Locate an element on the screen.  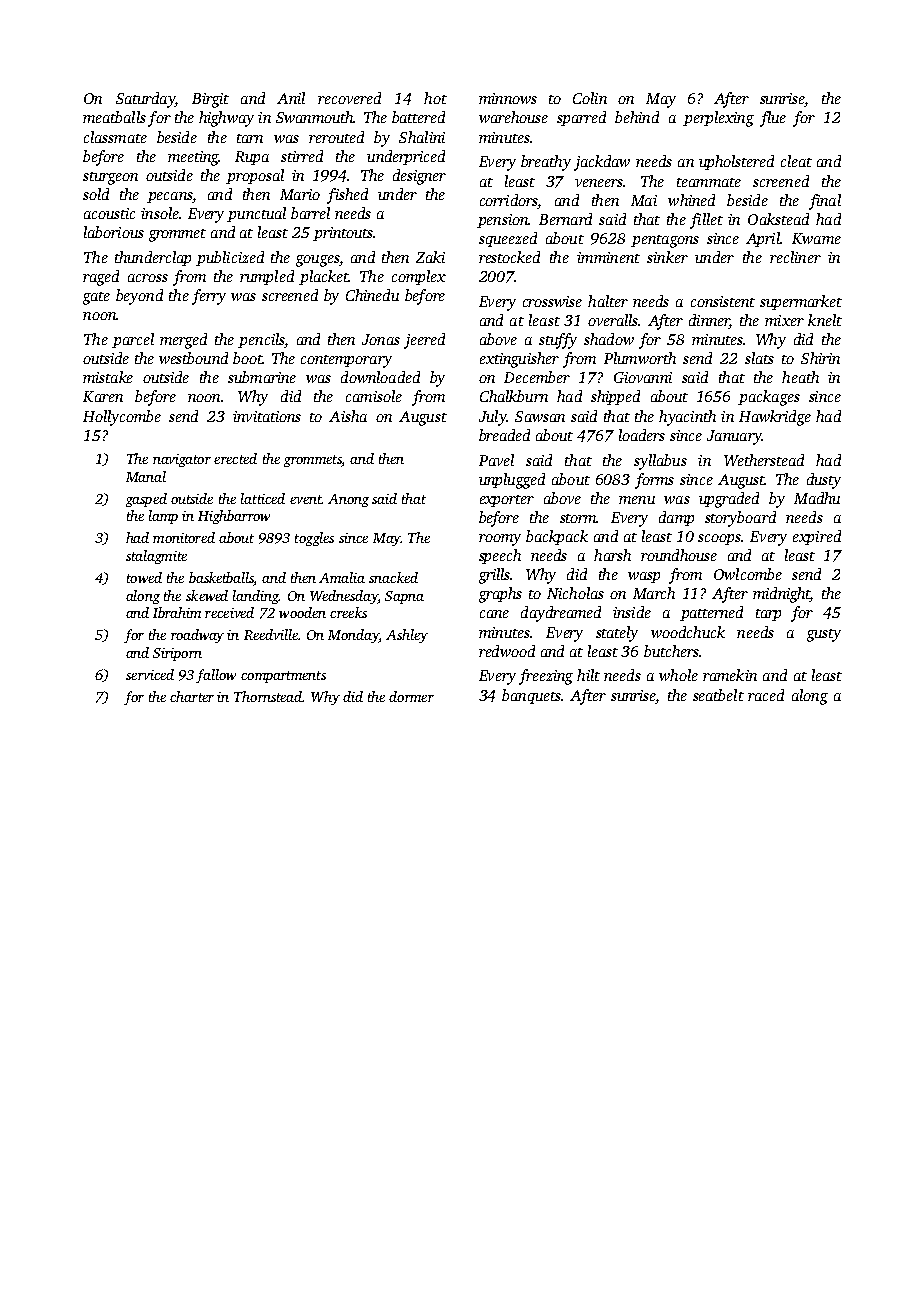
banquets is located at coordinates (531, 696).
